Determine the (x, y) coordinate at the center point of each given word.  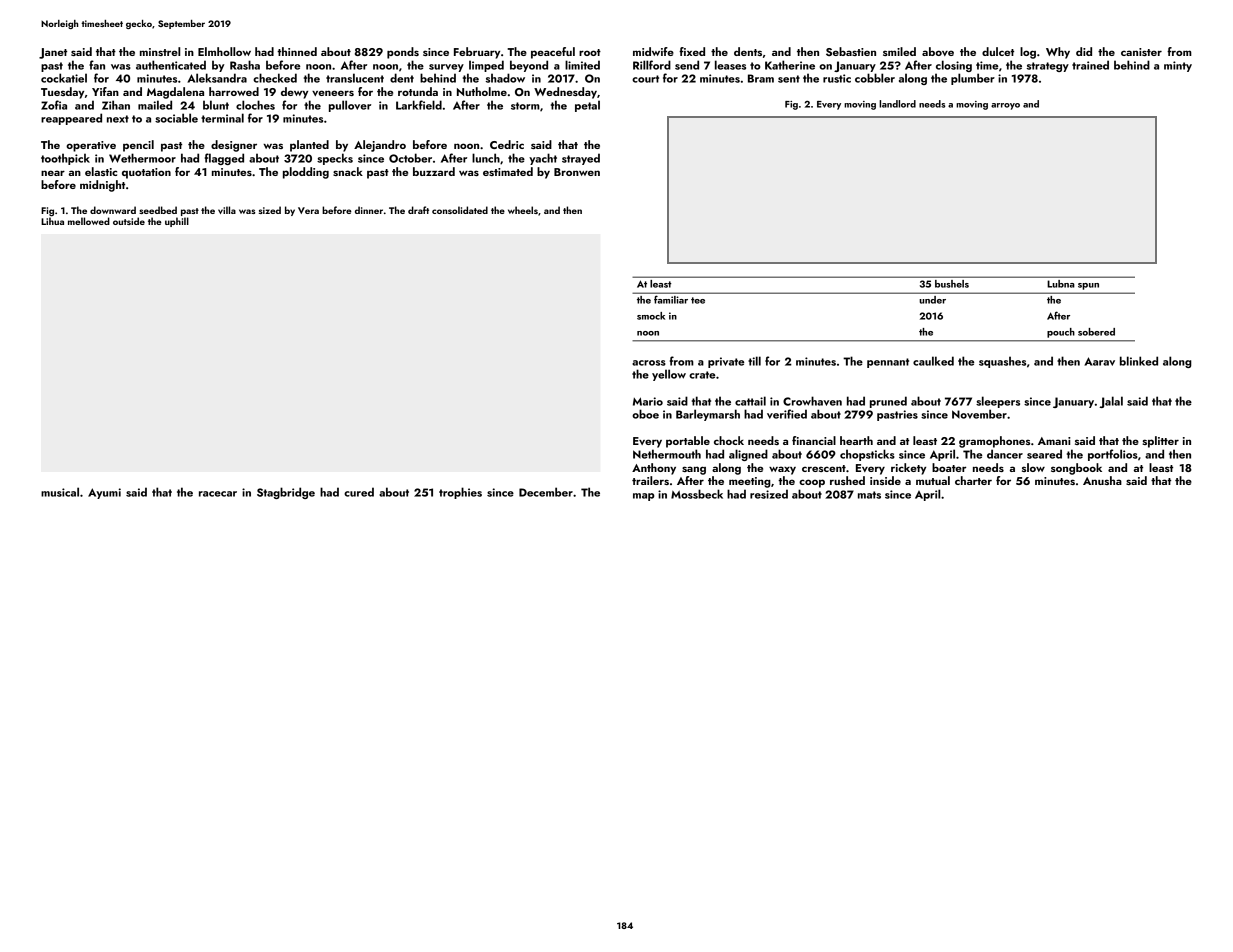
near (53, 173)
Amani (1054, 441)
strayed (581, 159)
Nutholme (482, 91)
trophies (460, 493)
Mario (648, 401)
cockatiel (64, 78)
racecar (218, 494)
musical (60, 492)
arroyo (1005, 106)
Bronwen (577, 172)
